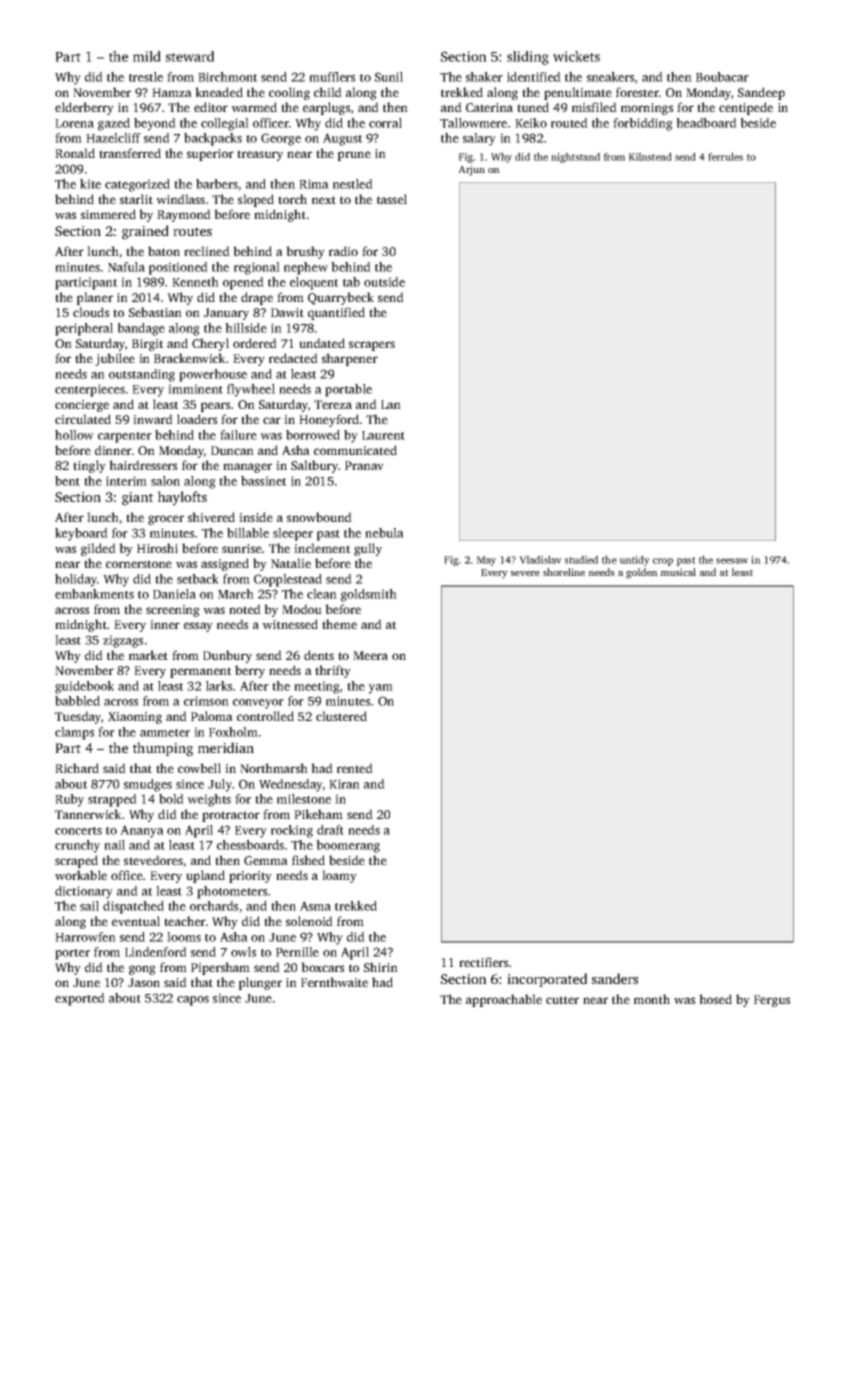  Describe the element at coordinates (722, 77) in the screenshot. I see `Boubacar` at that location.
